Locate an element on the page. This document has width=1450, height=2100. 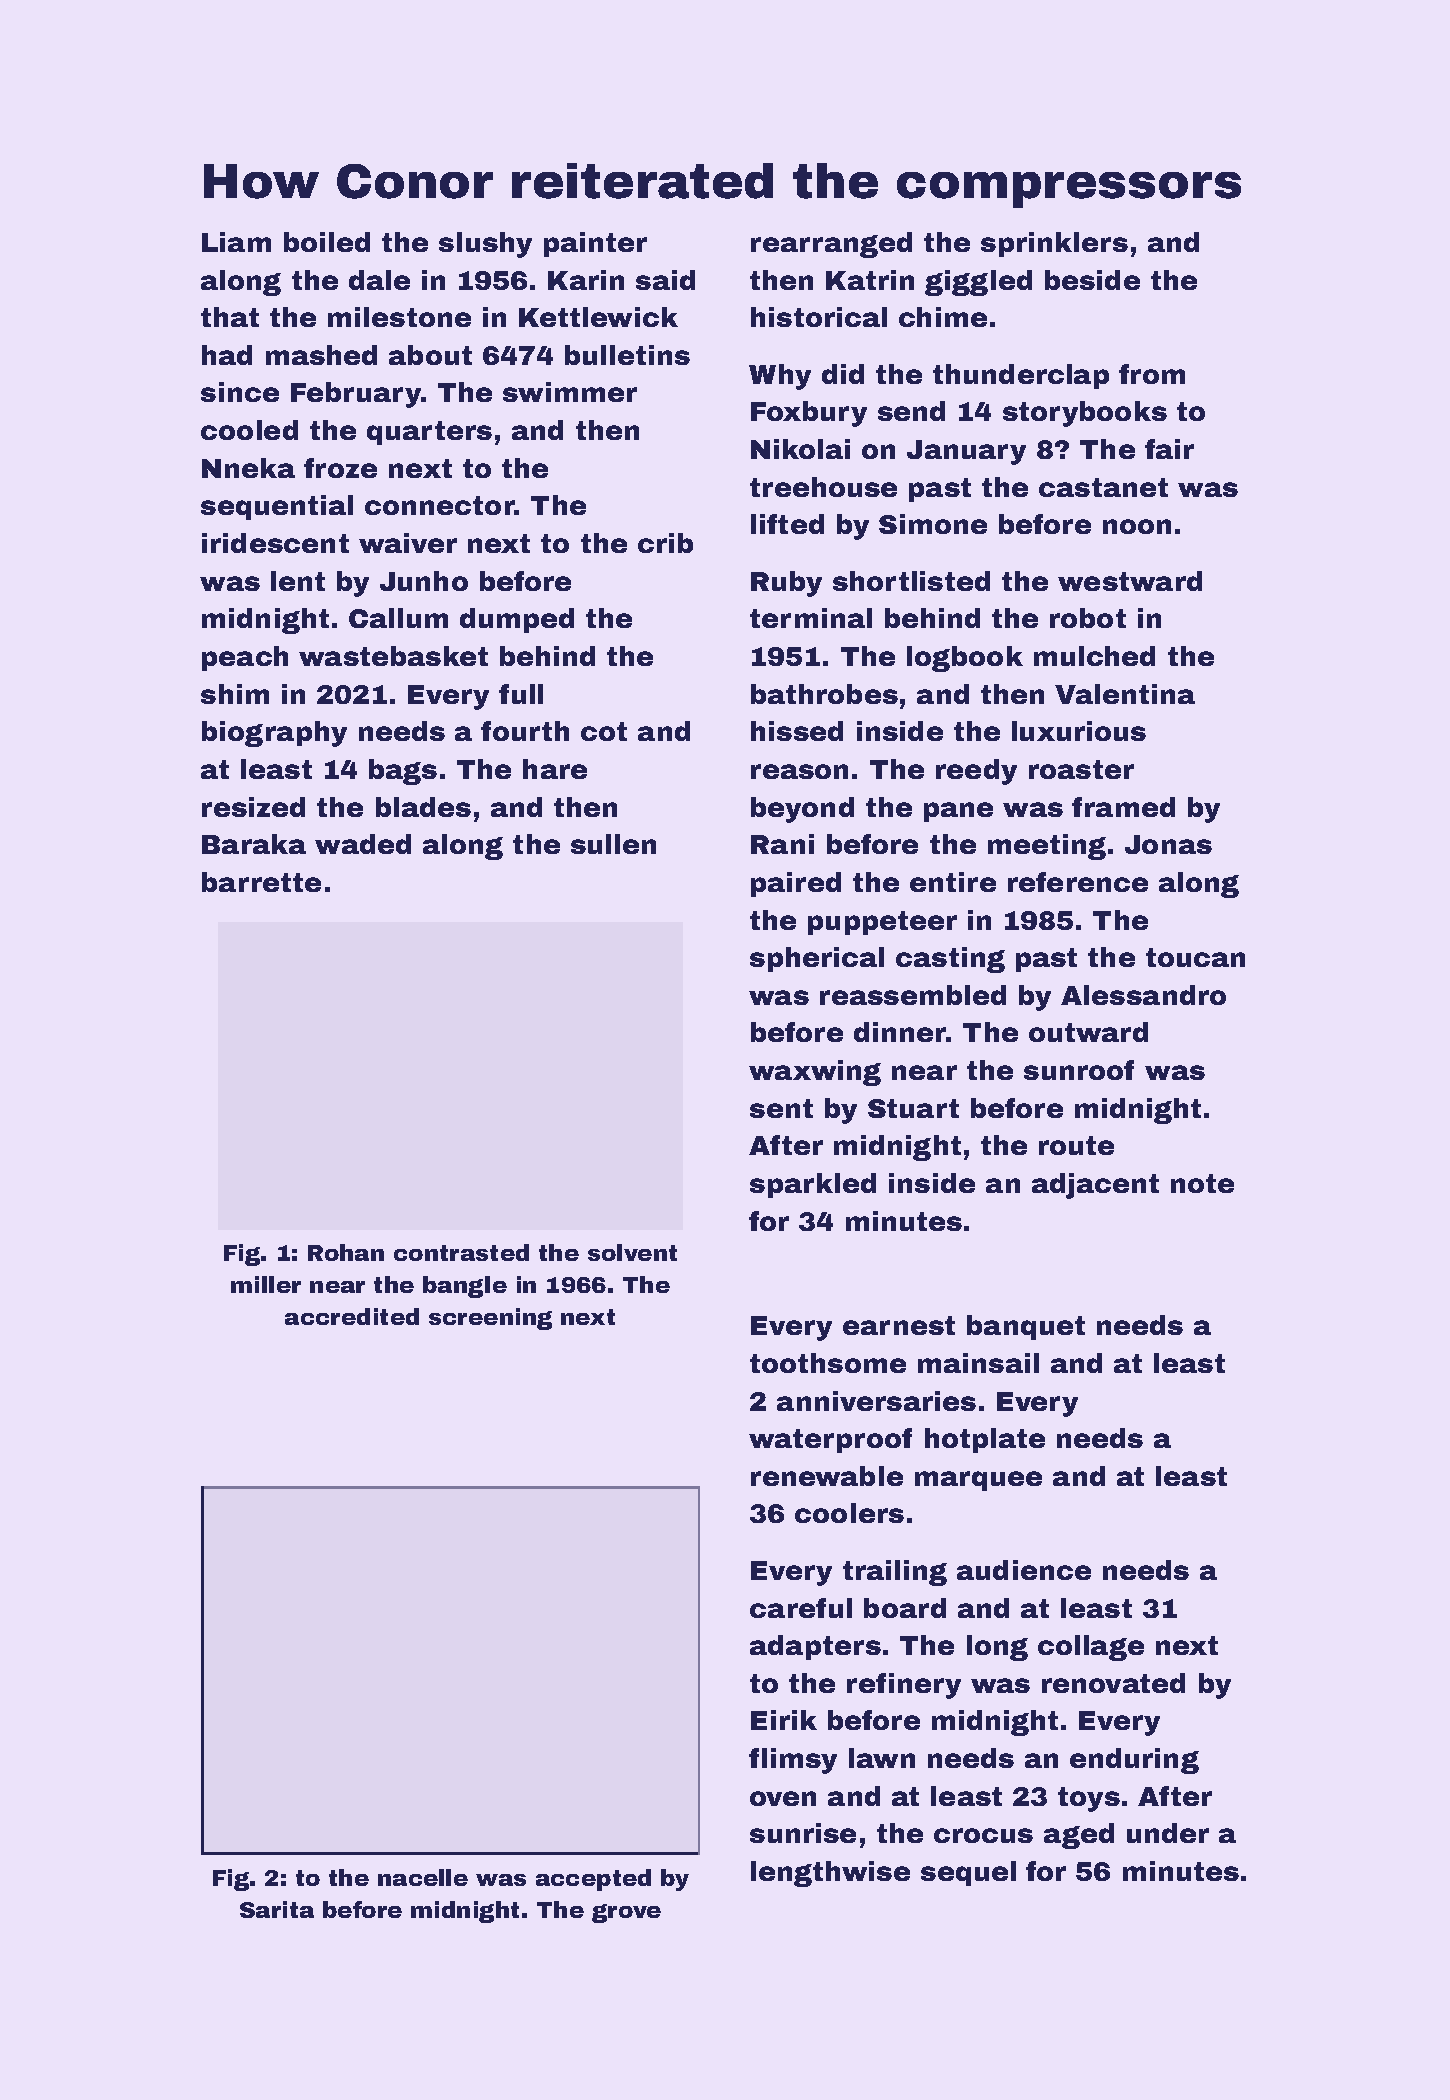
rearranged is located at coordinates (831, 245).
